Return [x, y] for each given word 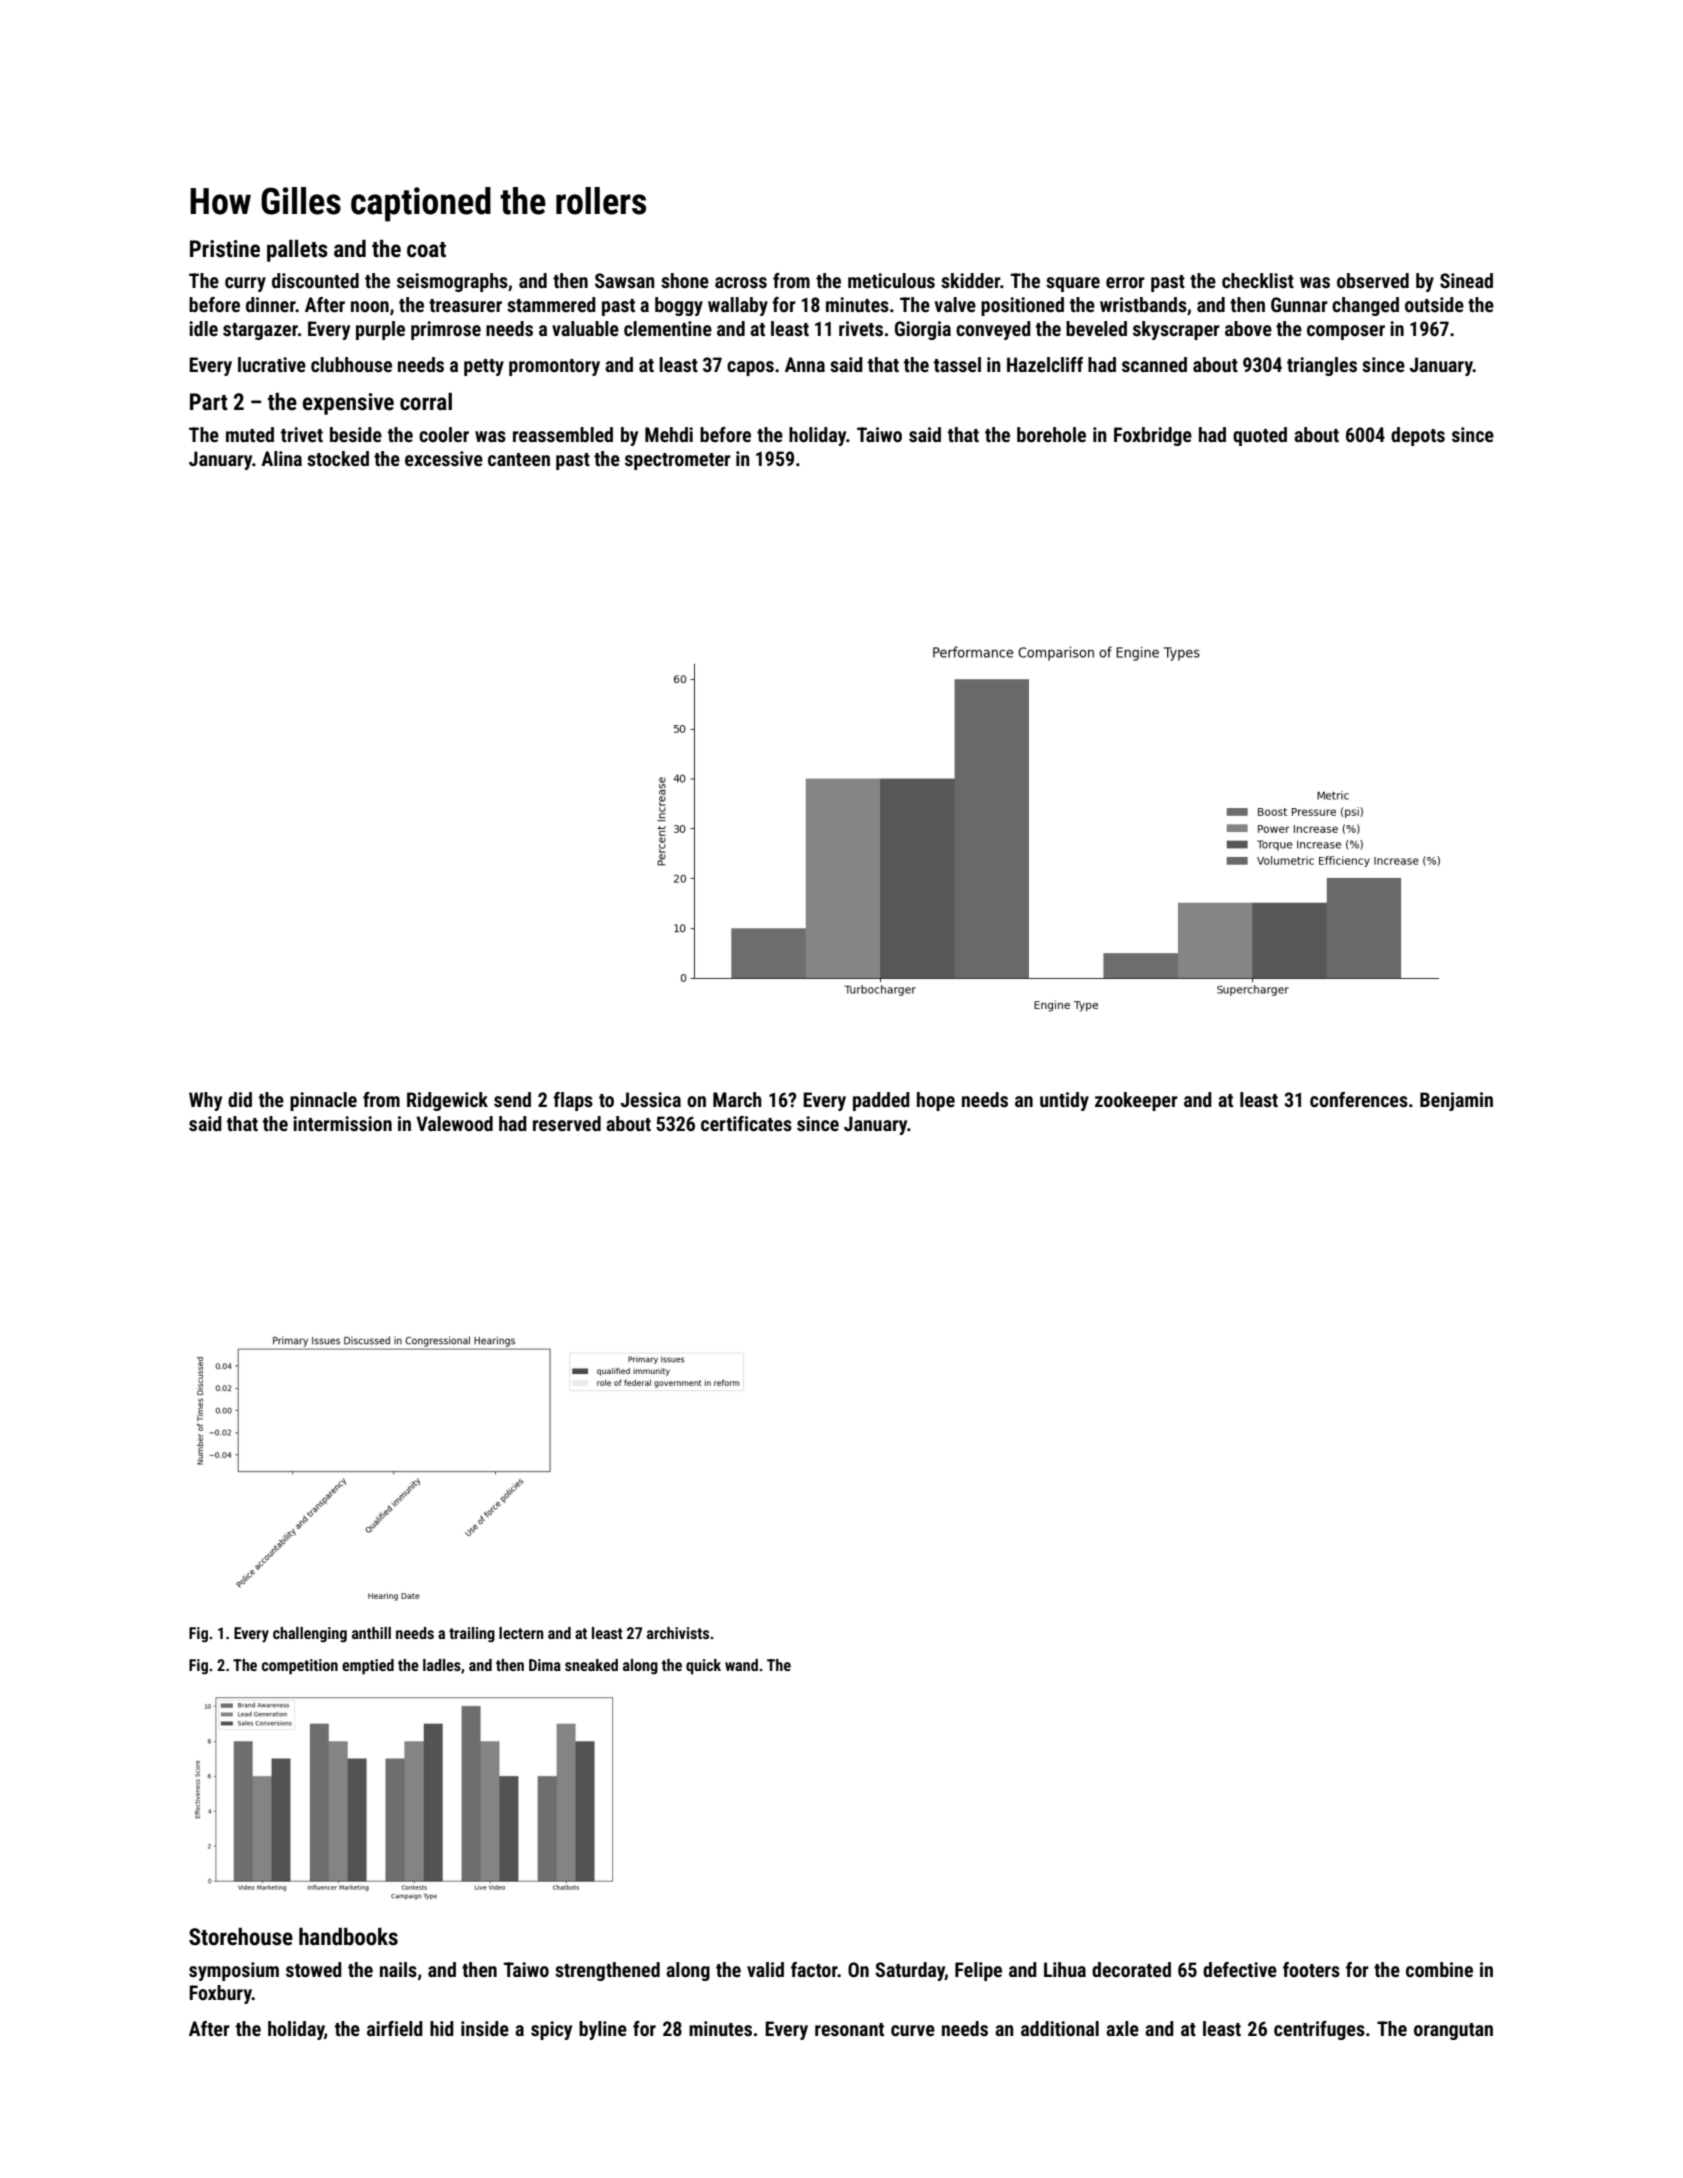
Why [205, 1101]
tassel [957, 364]
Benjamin [1456, 1101]
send [512, 1099]
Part [209, 402]
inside [485, 2028]
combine [1439, 1969]
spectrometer [678, 461]
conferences [1359, 1099]
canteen [519, 459]
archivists [678, 1633]
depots [1418, 436]
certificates [746, 1123]
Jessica [650, 1099]
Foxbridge [1153, 436]
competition [300, 1667]
